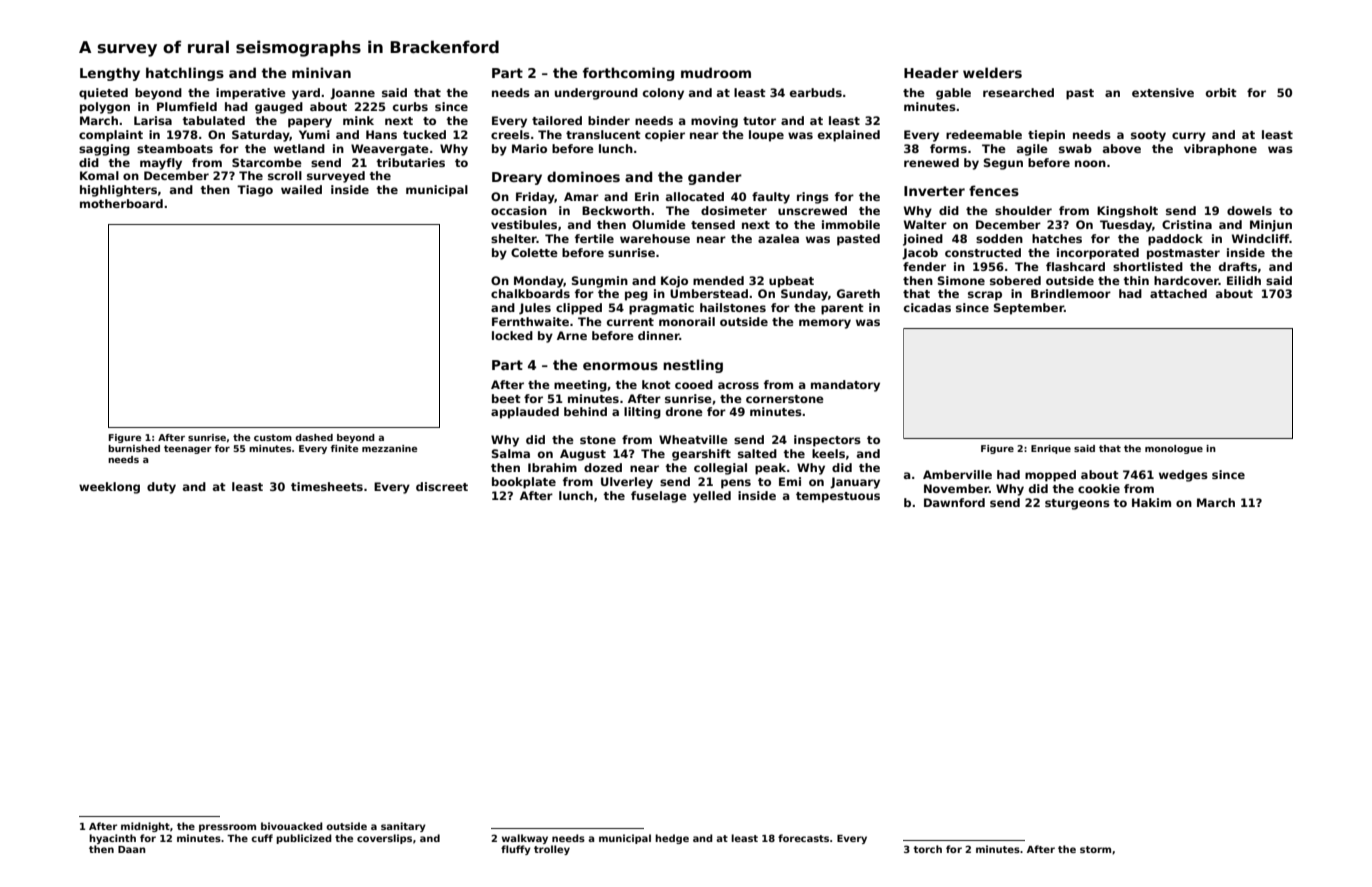 The width and height of the screenshot is (1372, 887). Describe the element at coordinates (161, 488) in the screenshot. I see `duty` at that location.
